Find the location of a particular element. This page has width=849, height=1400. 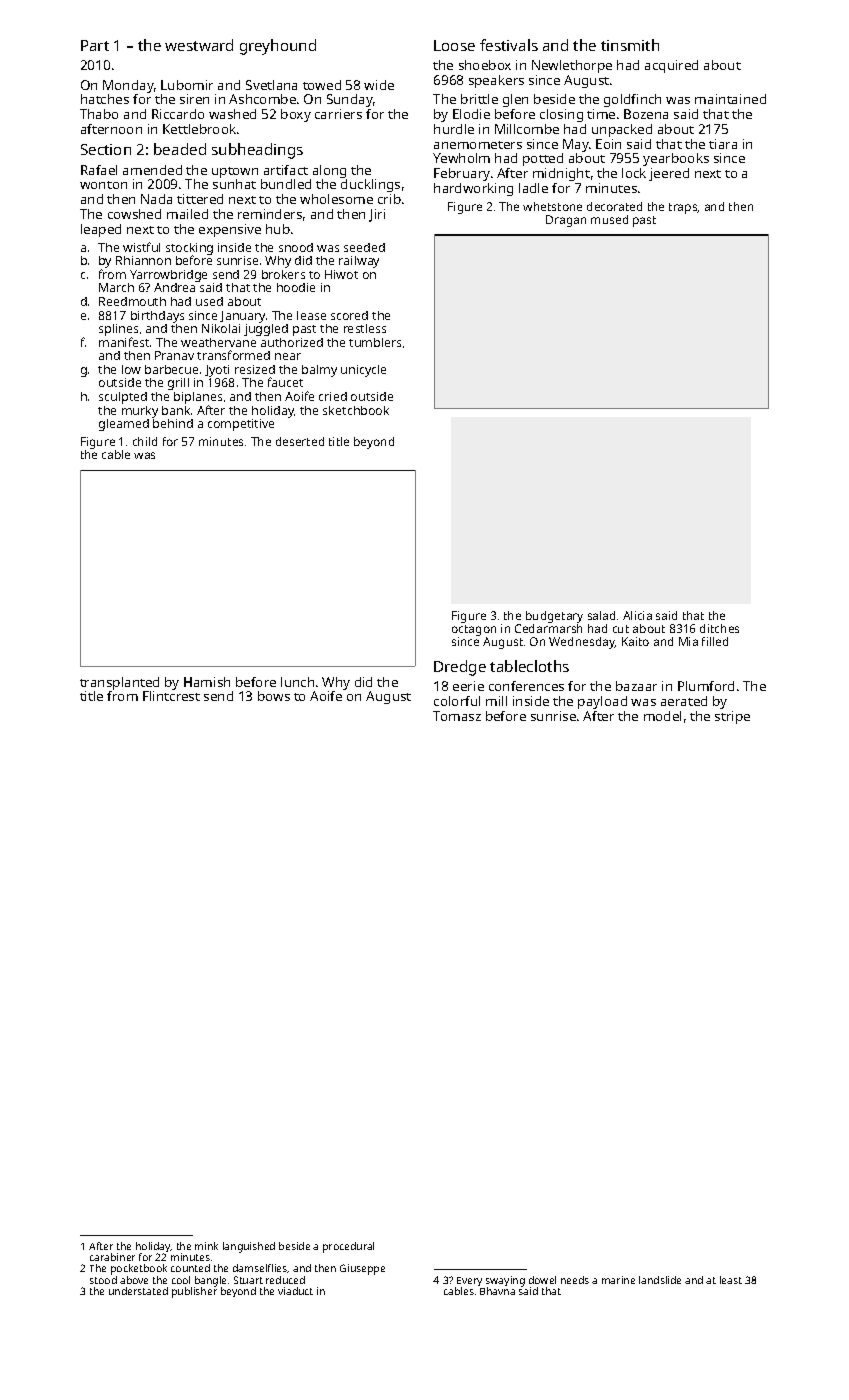

Loose is located at coordinates (454, 45).
